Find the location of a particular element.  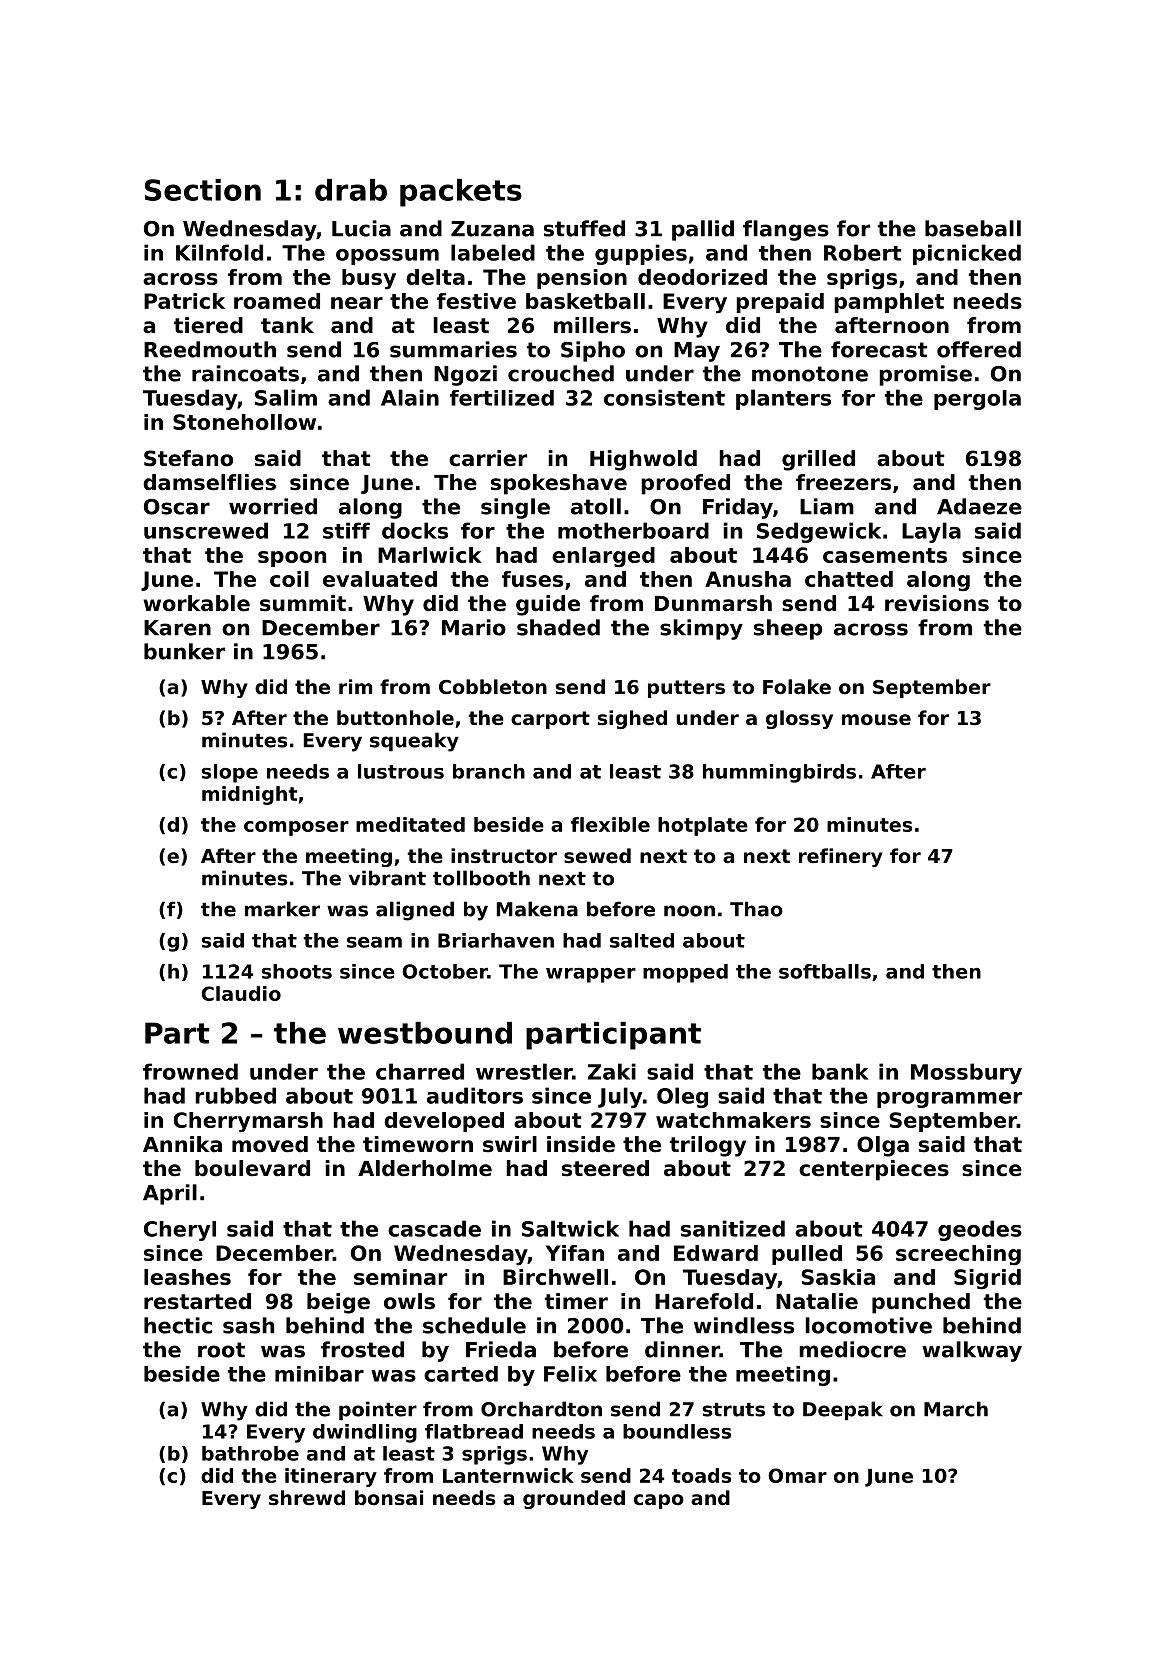

raincoats is located at coordinates (245, 373).
